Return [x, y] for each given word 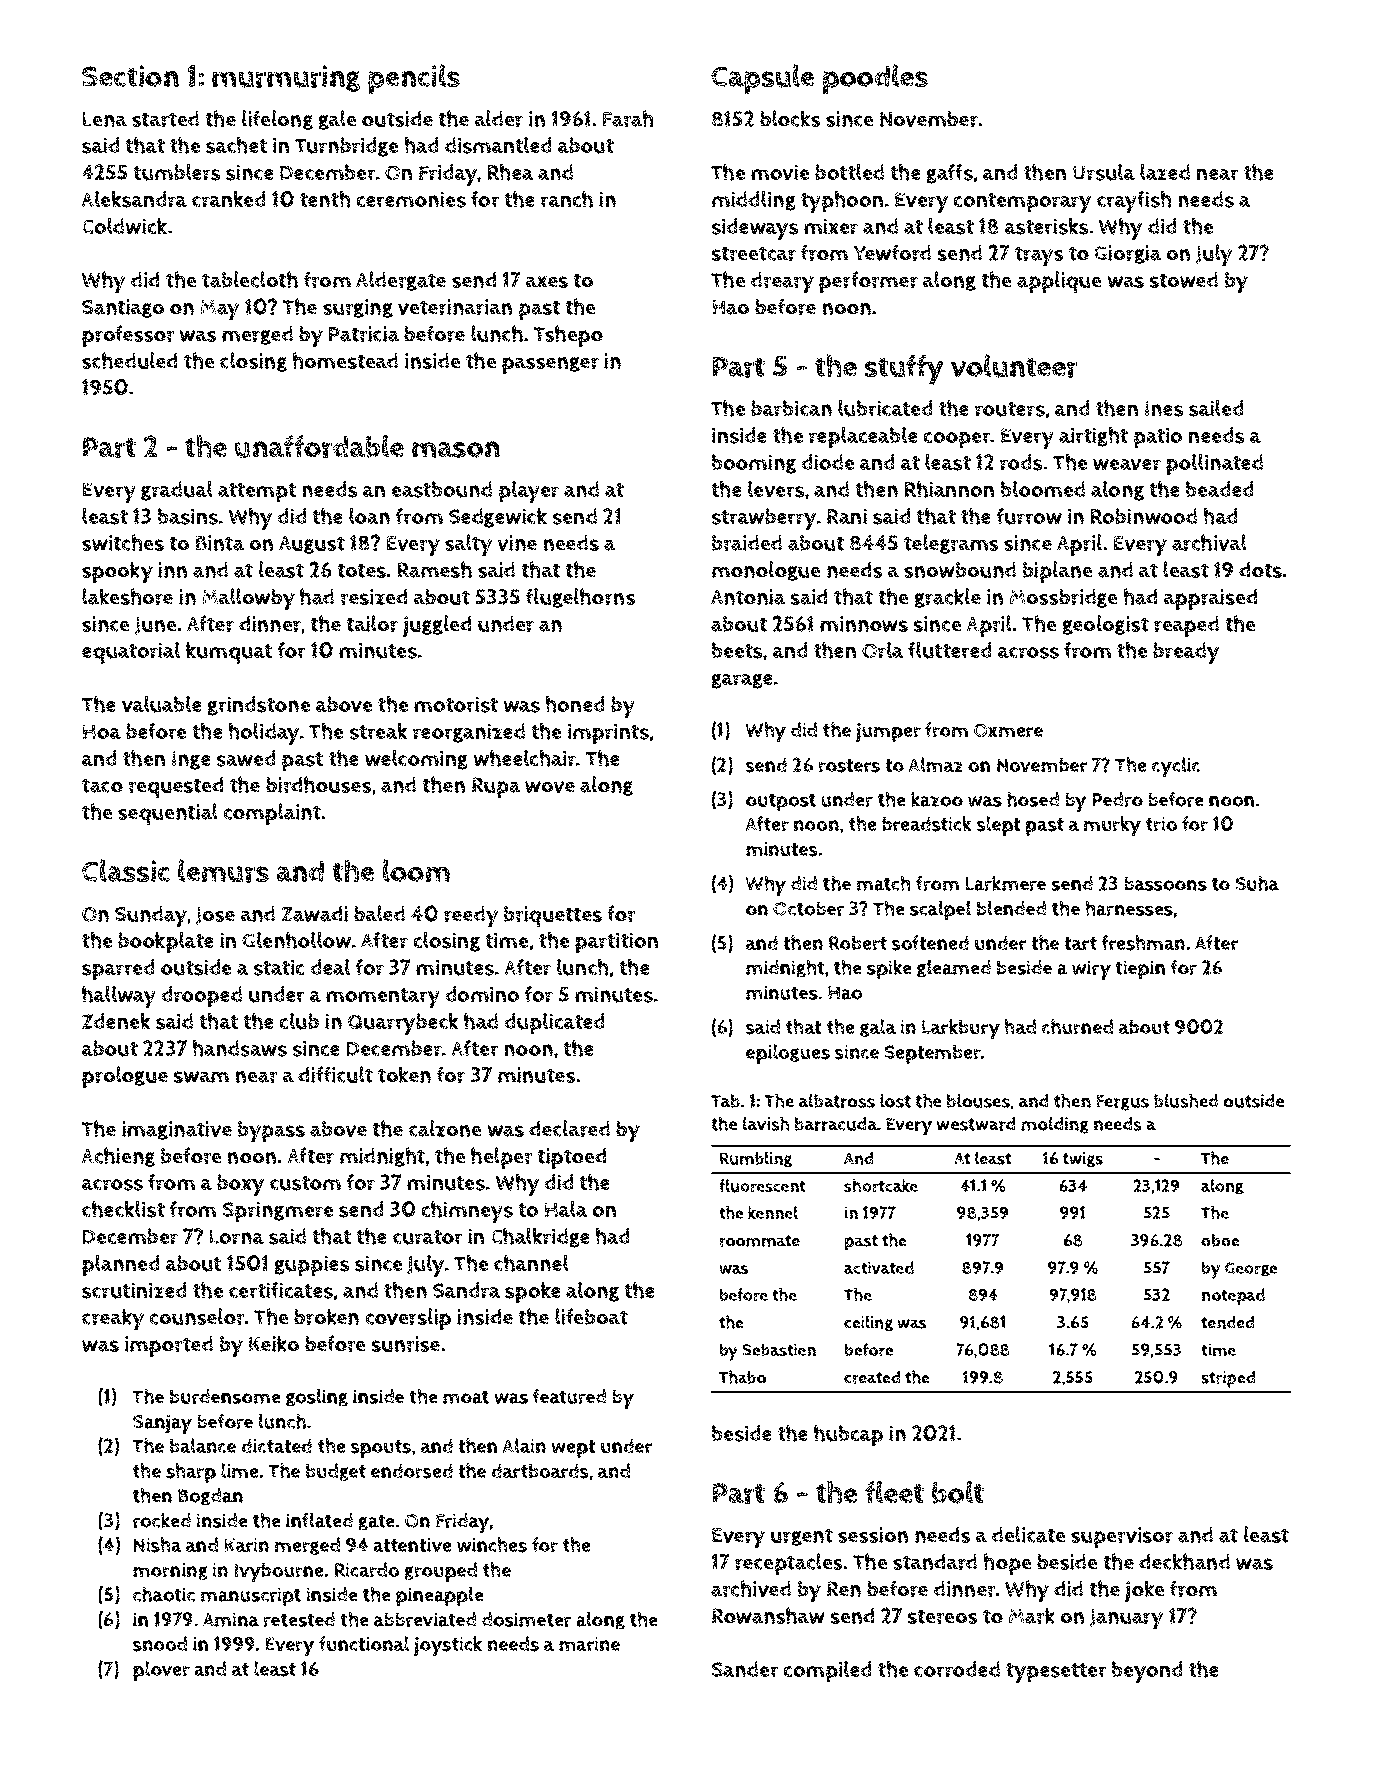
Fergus [1122, 1103]
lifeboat [591, 1316]
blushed [1186, 1100]
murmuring [286, 78]
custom [305, 1183]
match [883, 883]
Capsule [762, 79]
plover [161, 1671]
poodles [875, 79]
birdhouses [318, 784]
